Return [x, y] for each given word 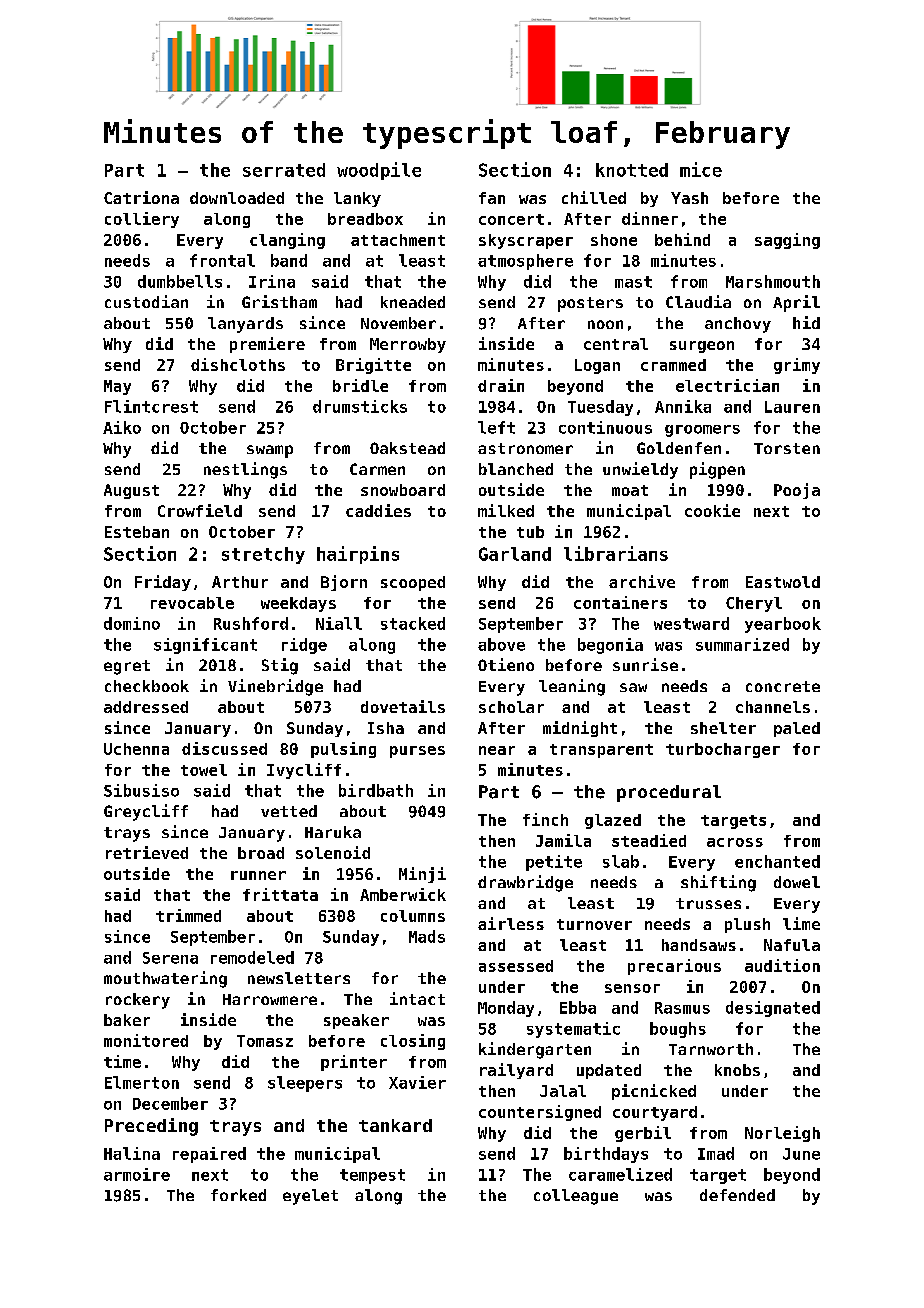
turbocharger [723, 750]
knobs [737, 1070]
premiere [267, 345]
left [496, 427]
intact [417, 998]
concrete [783, 686]
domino [132, 623]
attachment [398, 240]
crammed [673, 365]
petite [554, 863]
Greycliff [146, 812]
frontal [222, 260]
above [501, 644]
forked [238, 1195]
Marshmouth [773, 281]
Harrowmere [270, 999]
